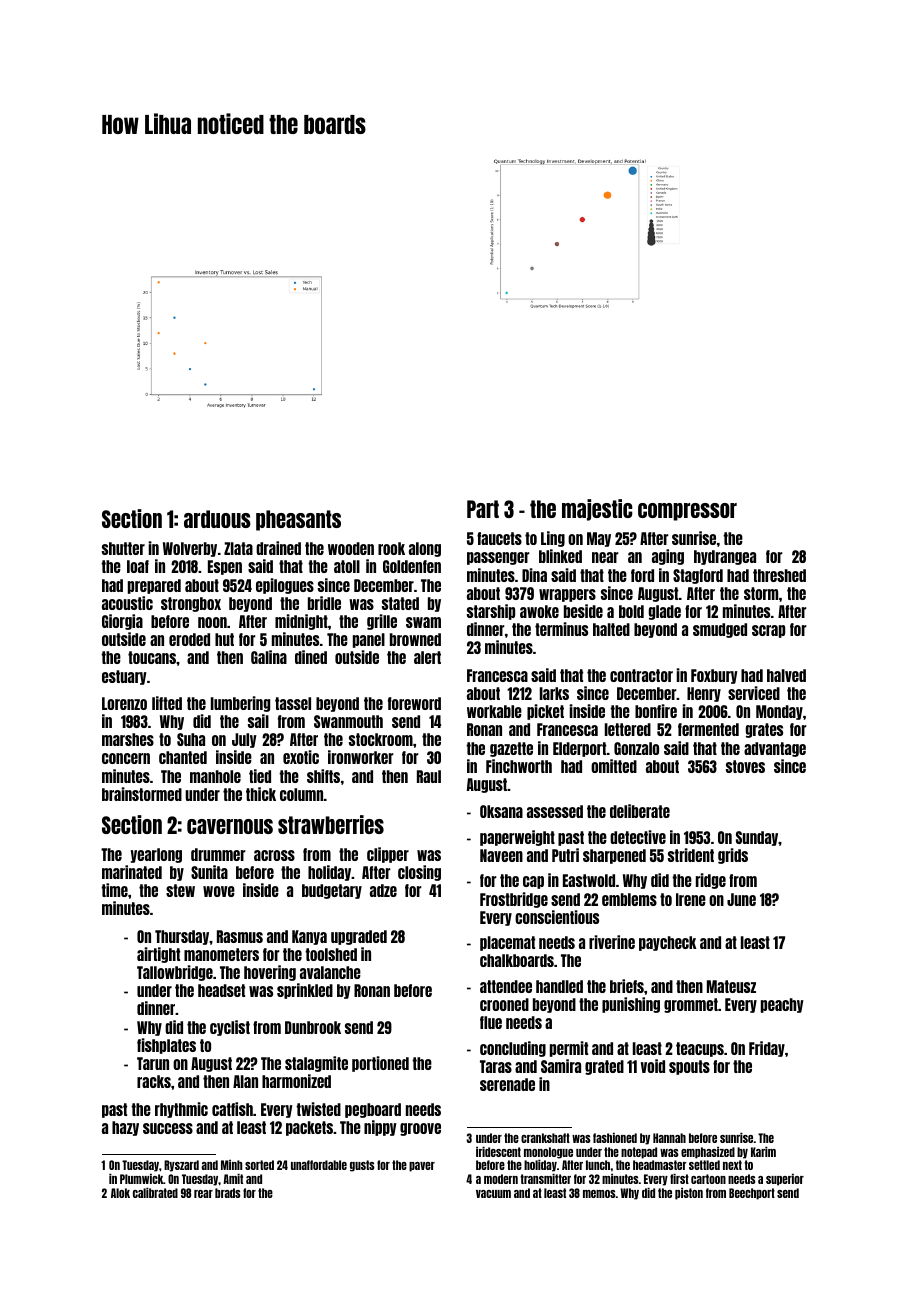  Describe the element at coordinates (498, 1151) in the screenshot. I see `iridescent` at that location.
